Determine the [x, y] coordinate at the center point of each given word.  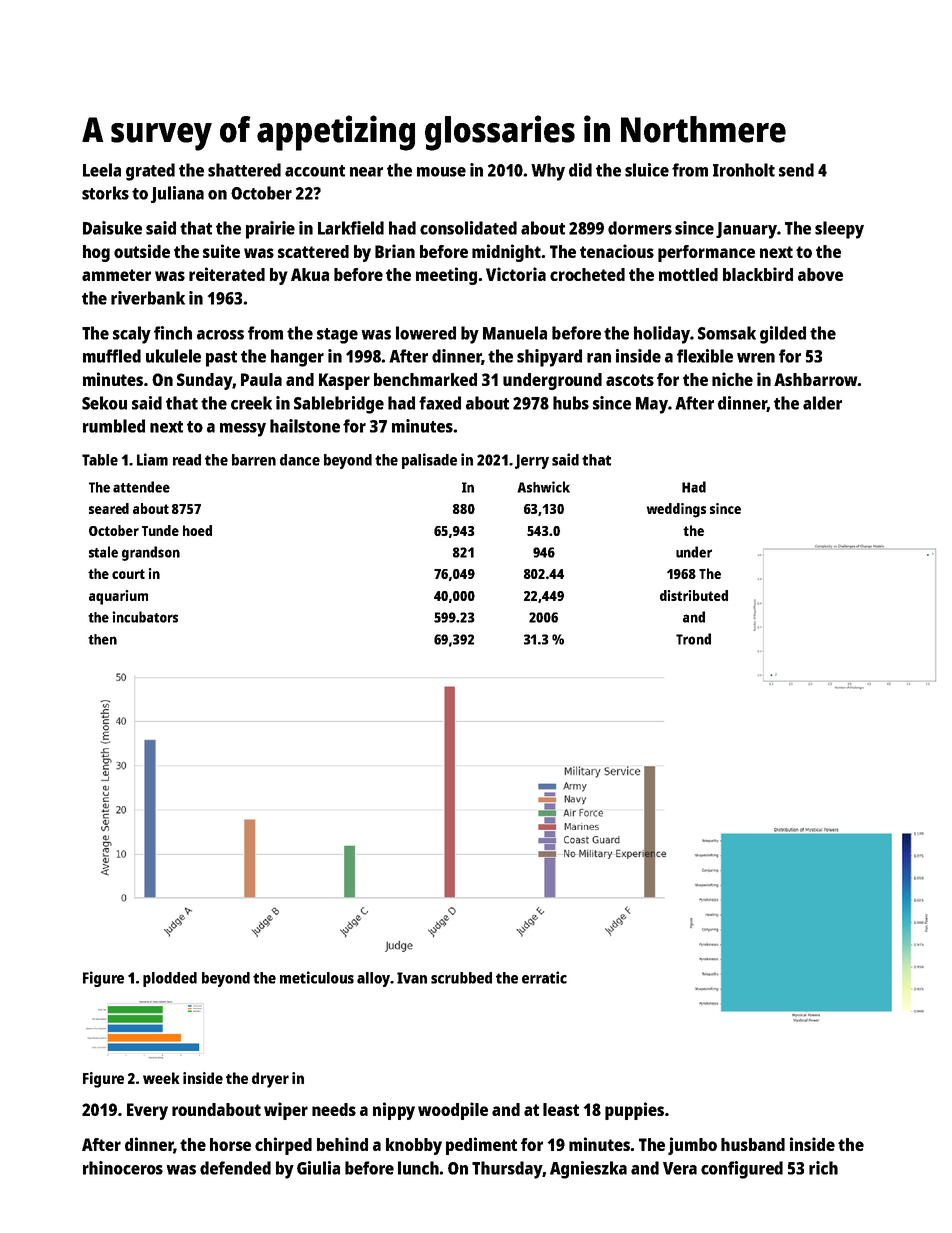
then [102, 639]
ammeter [116, 275]
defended [235, 1168]
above [820, 274]
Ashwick [543, 487]
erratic [544, 977]
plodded [170, 979]
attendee [141, 487]
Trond [693, 639]
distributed [694, 595]
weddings [676, 510]
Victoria [516, 274]
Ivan [412, 978]
